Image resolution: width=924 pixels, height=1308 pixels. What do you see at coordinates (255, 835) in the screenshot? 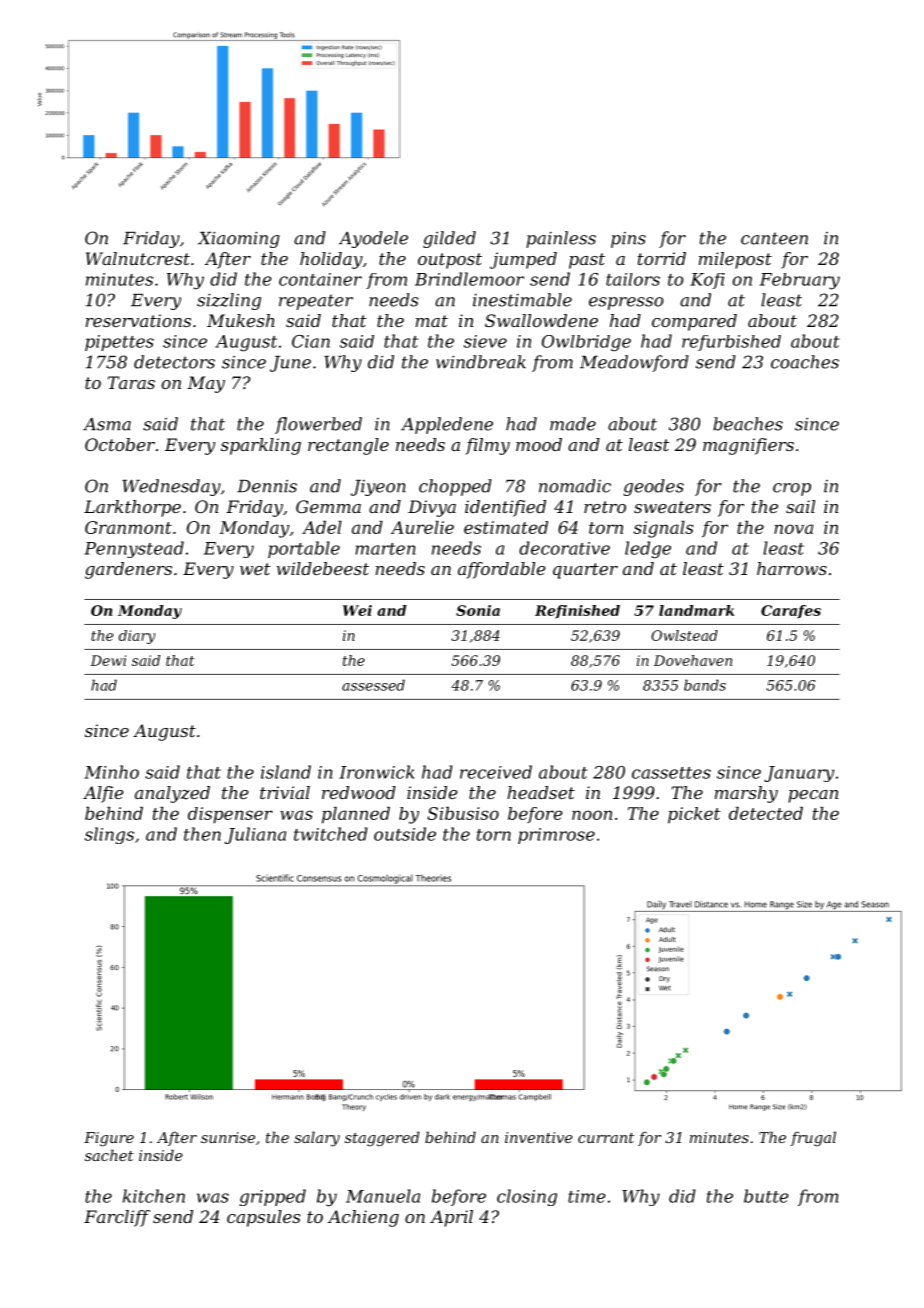
I see `Juliana` at bounding box center [255, 835].
